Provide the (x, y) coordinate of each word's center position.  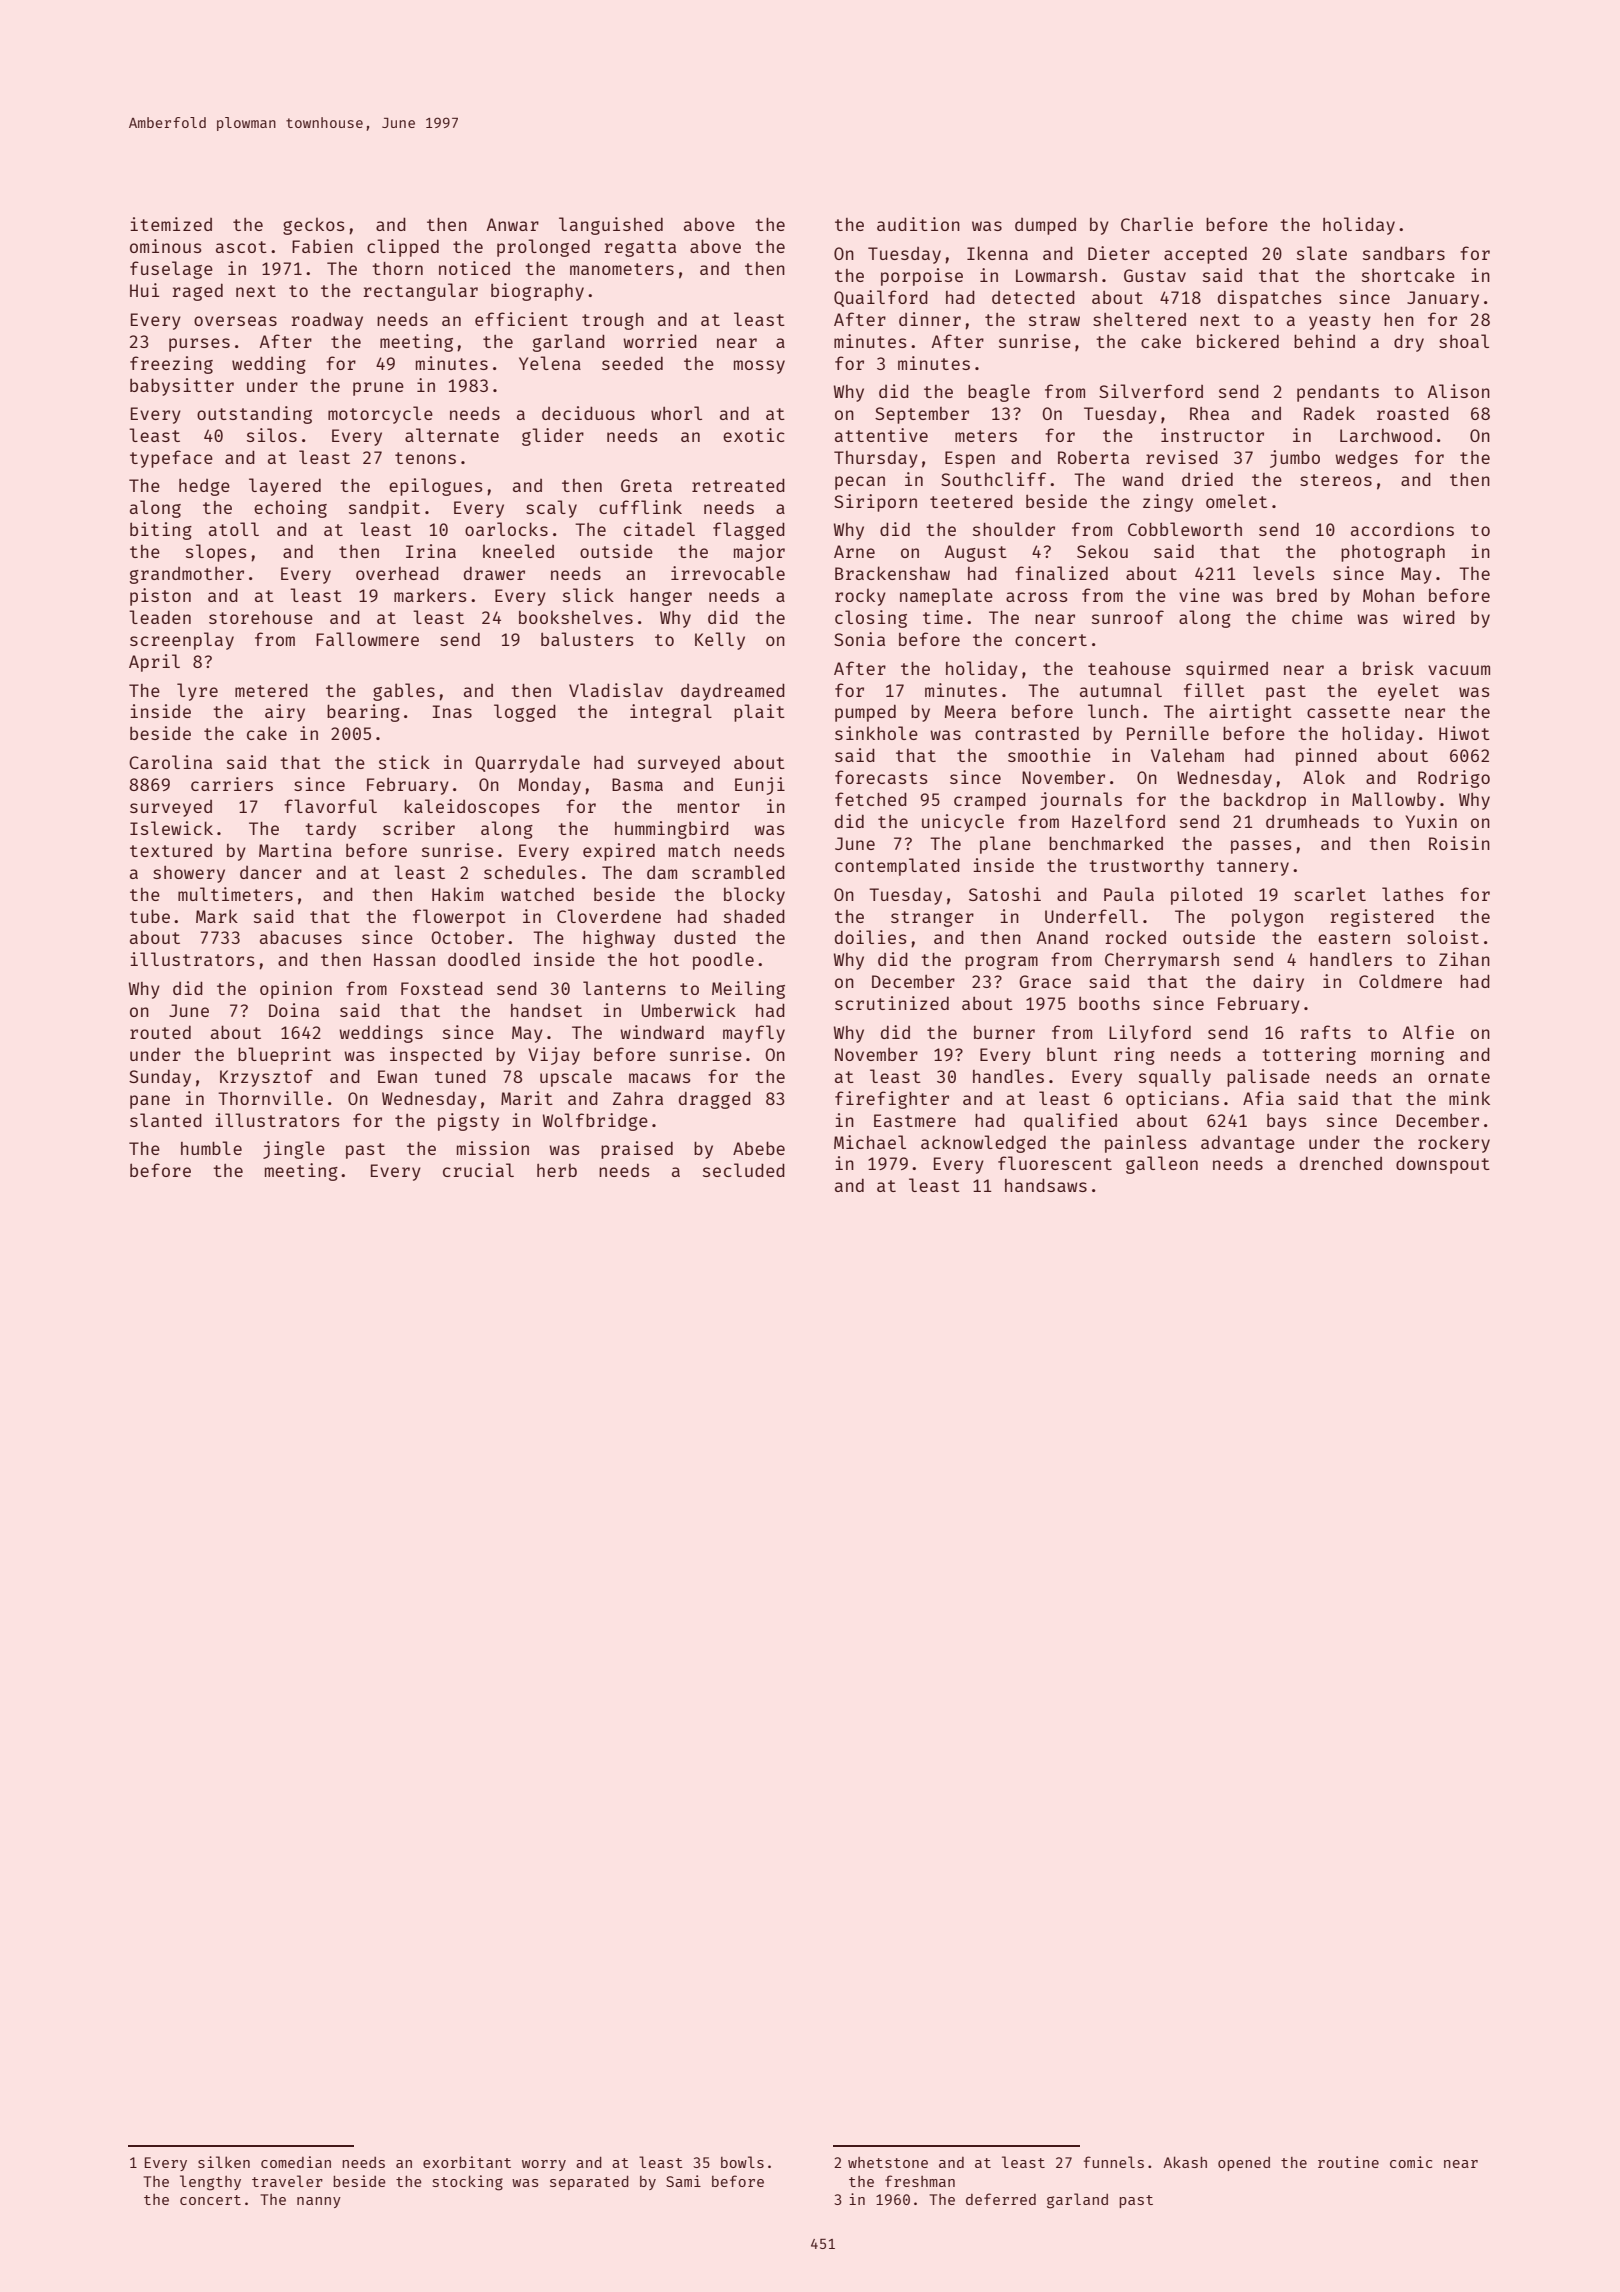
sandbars (1404, 253)
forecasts (881, 777)
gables (404, 692)
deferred (1001, 2199)
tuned (460, 1076)
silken (224, 2162)
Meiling (748, 990)
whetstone (888, 2162)
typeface (171, 459)
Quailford (881, 298)
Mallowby (1394, 801)
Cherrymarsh (1162, 961)
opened (1244, 2164)
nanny (319, 2202)
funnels (1114, 2162)
